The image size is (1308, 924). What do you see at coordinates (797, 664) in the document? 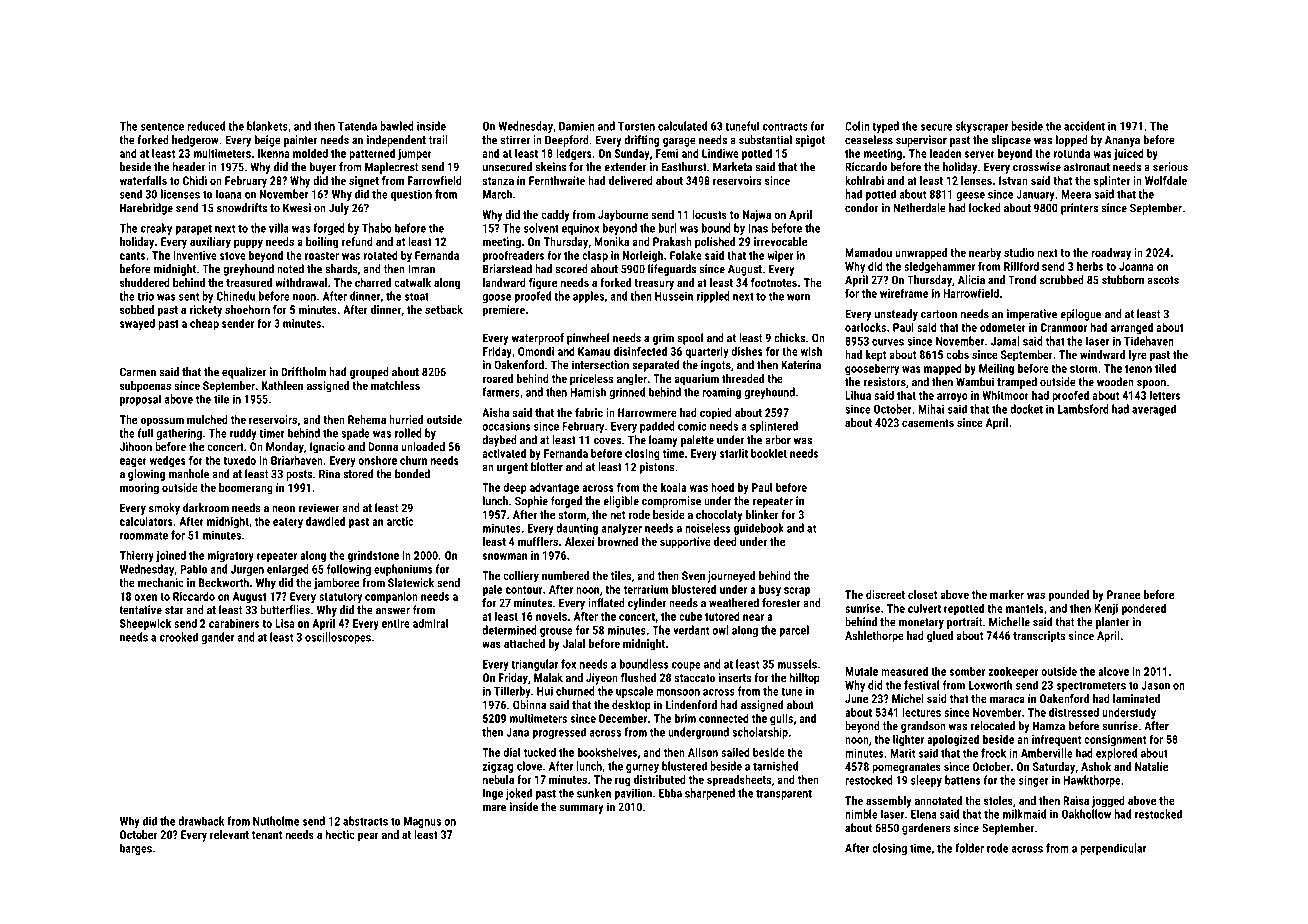
I see `mussels` at bounding box center [797, 664].
